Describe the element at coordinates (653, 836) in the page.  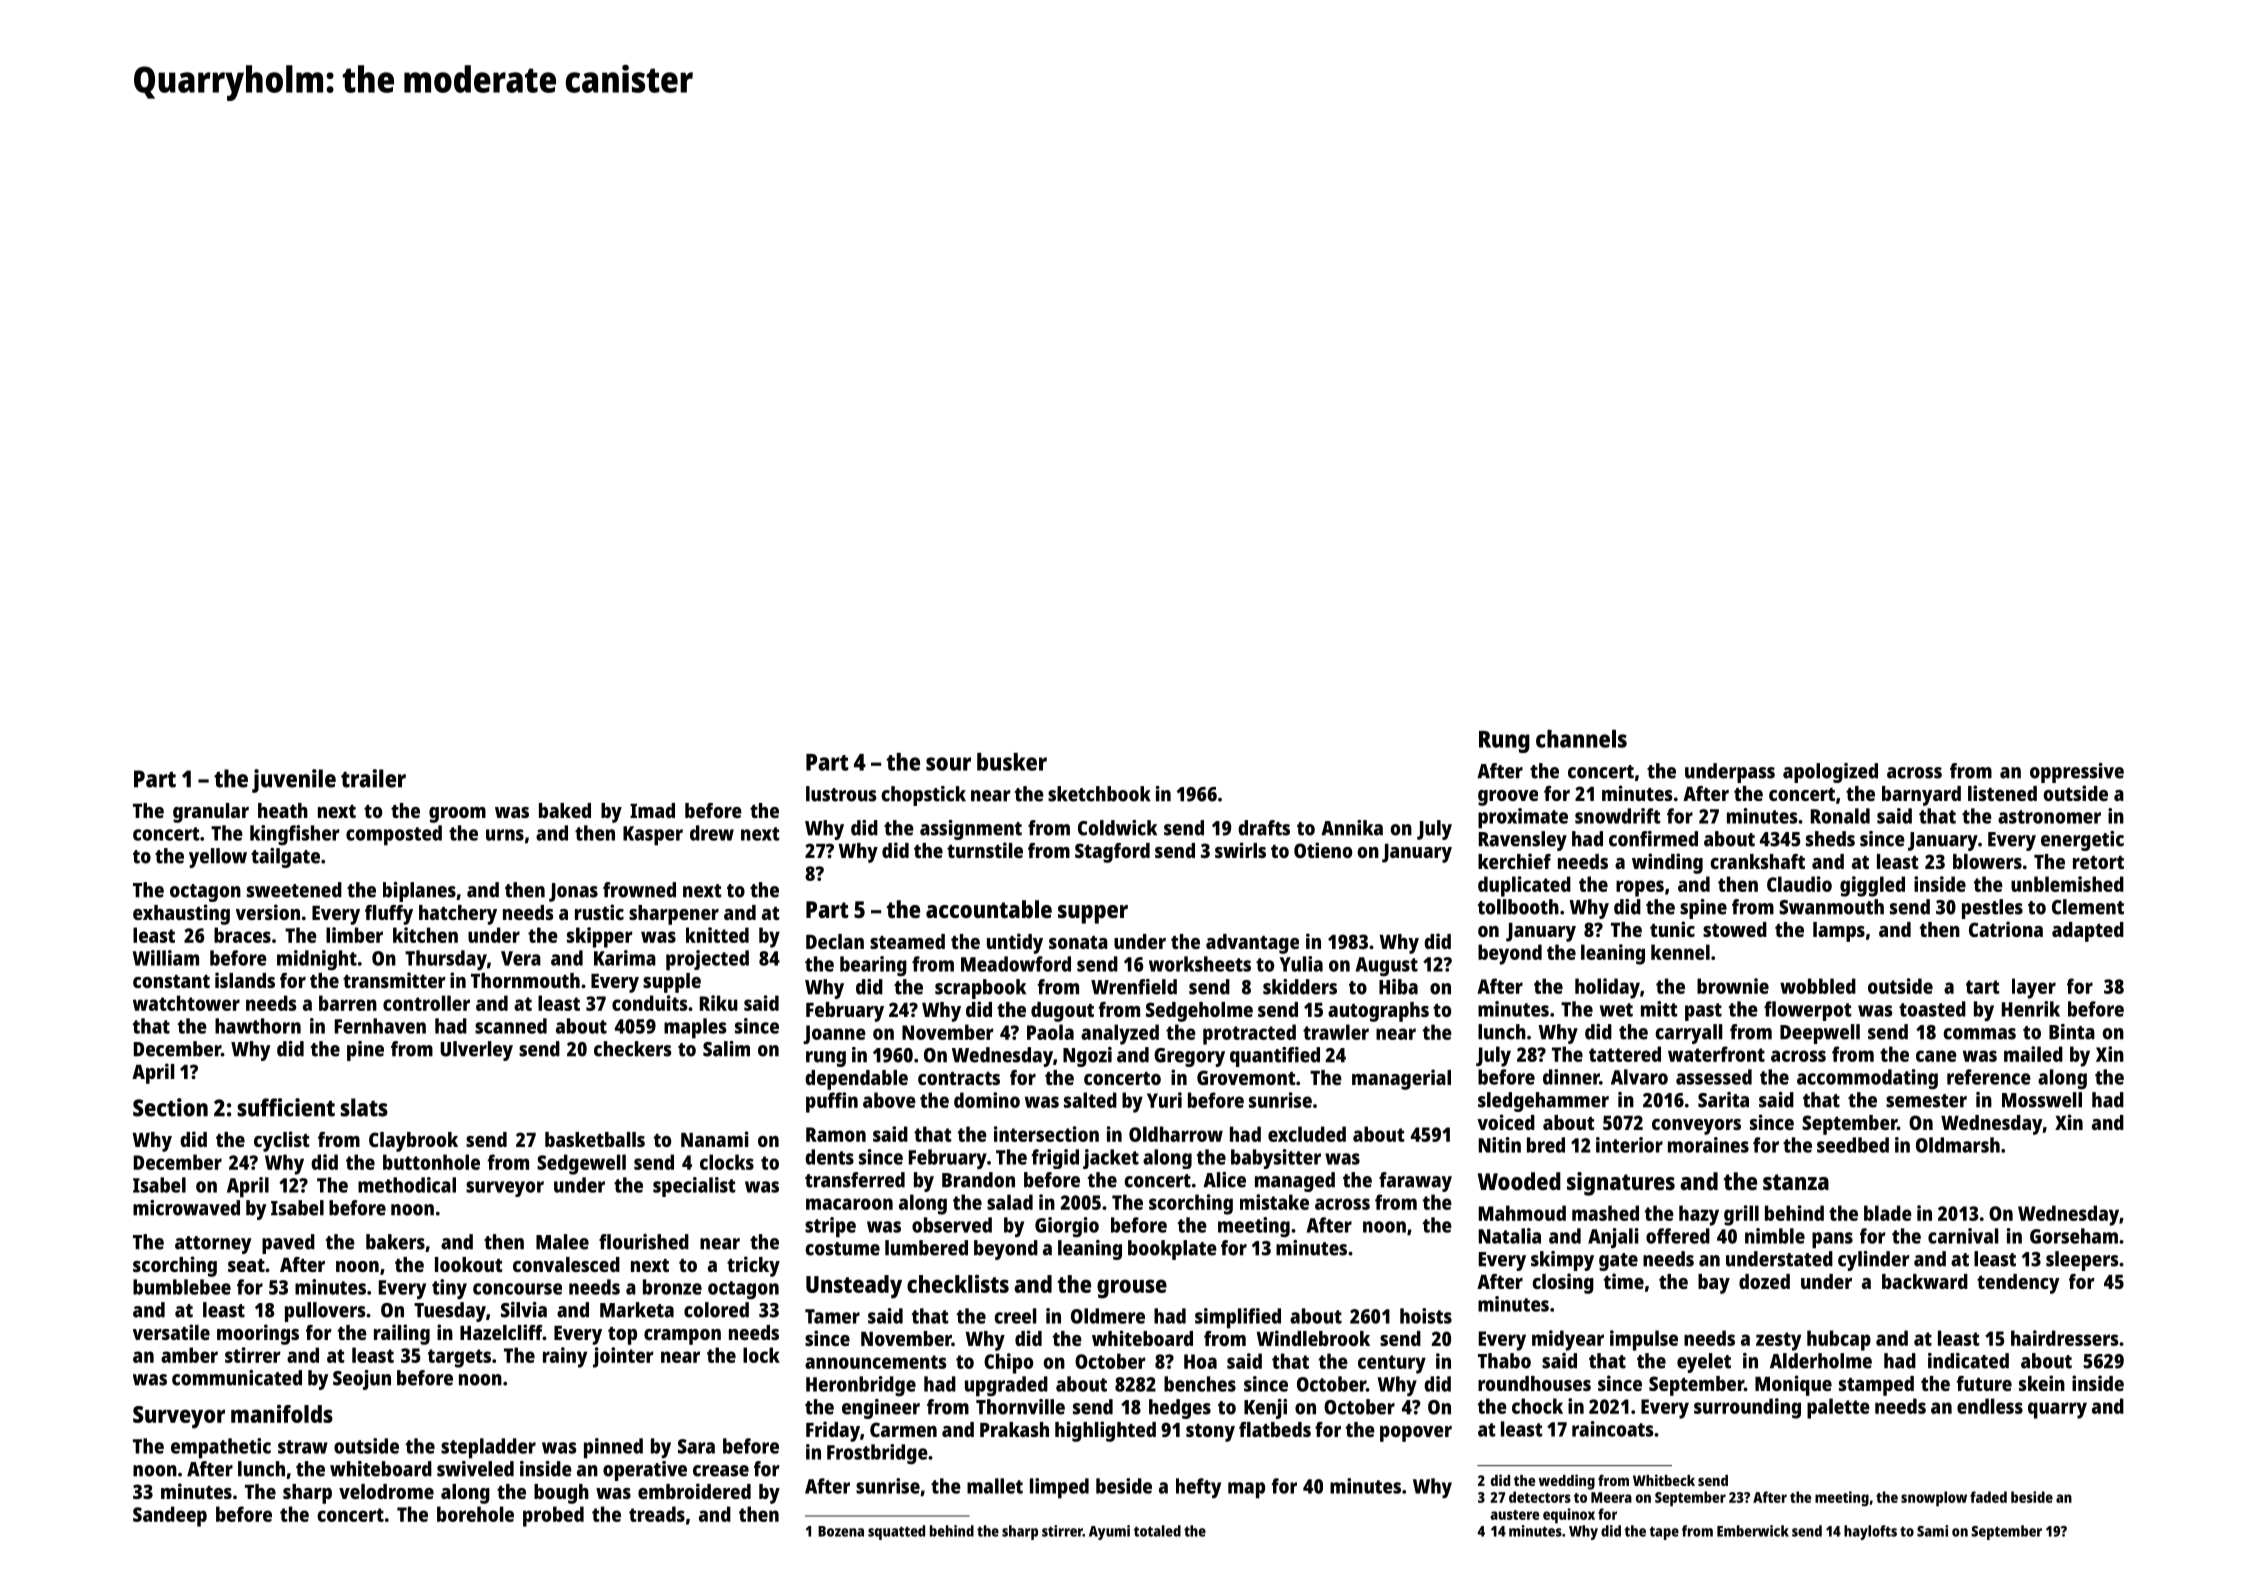
I see `Kasper` at that location.
